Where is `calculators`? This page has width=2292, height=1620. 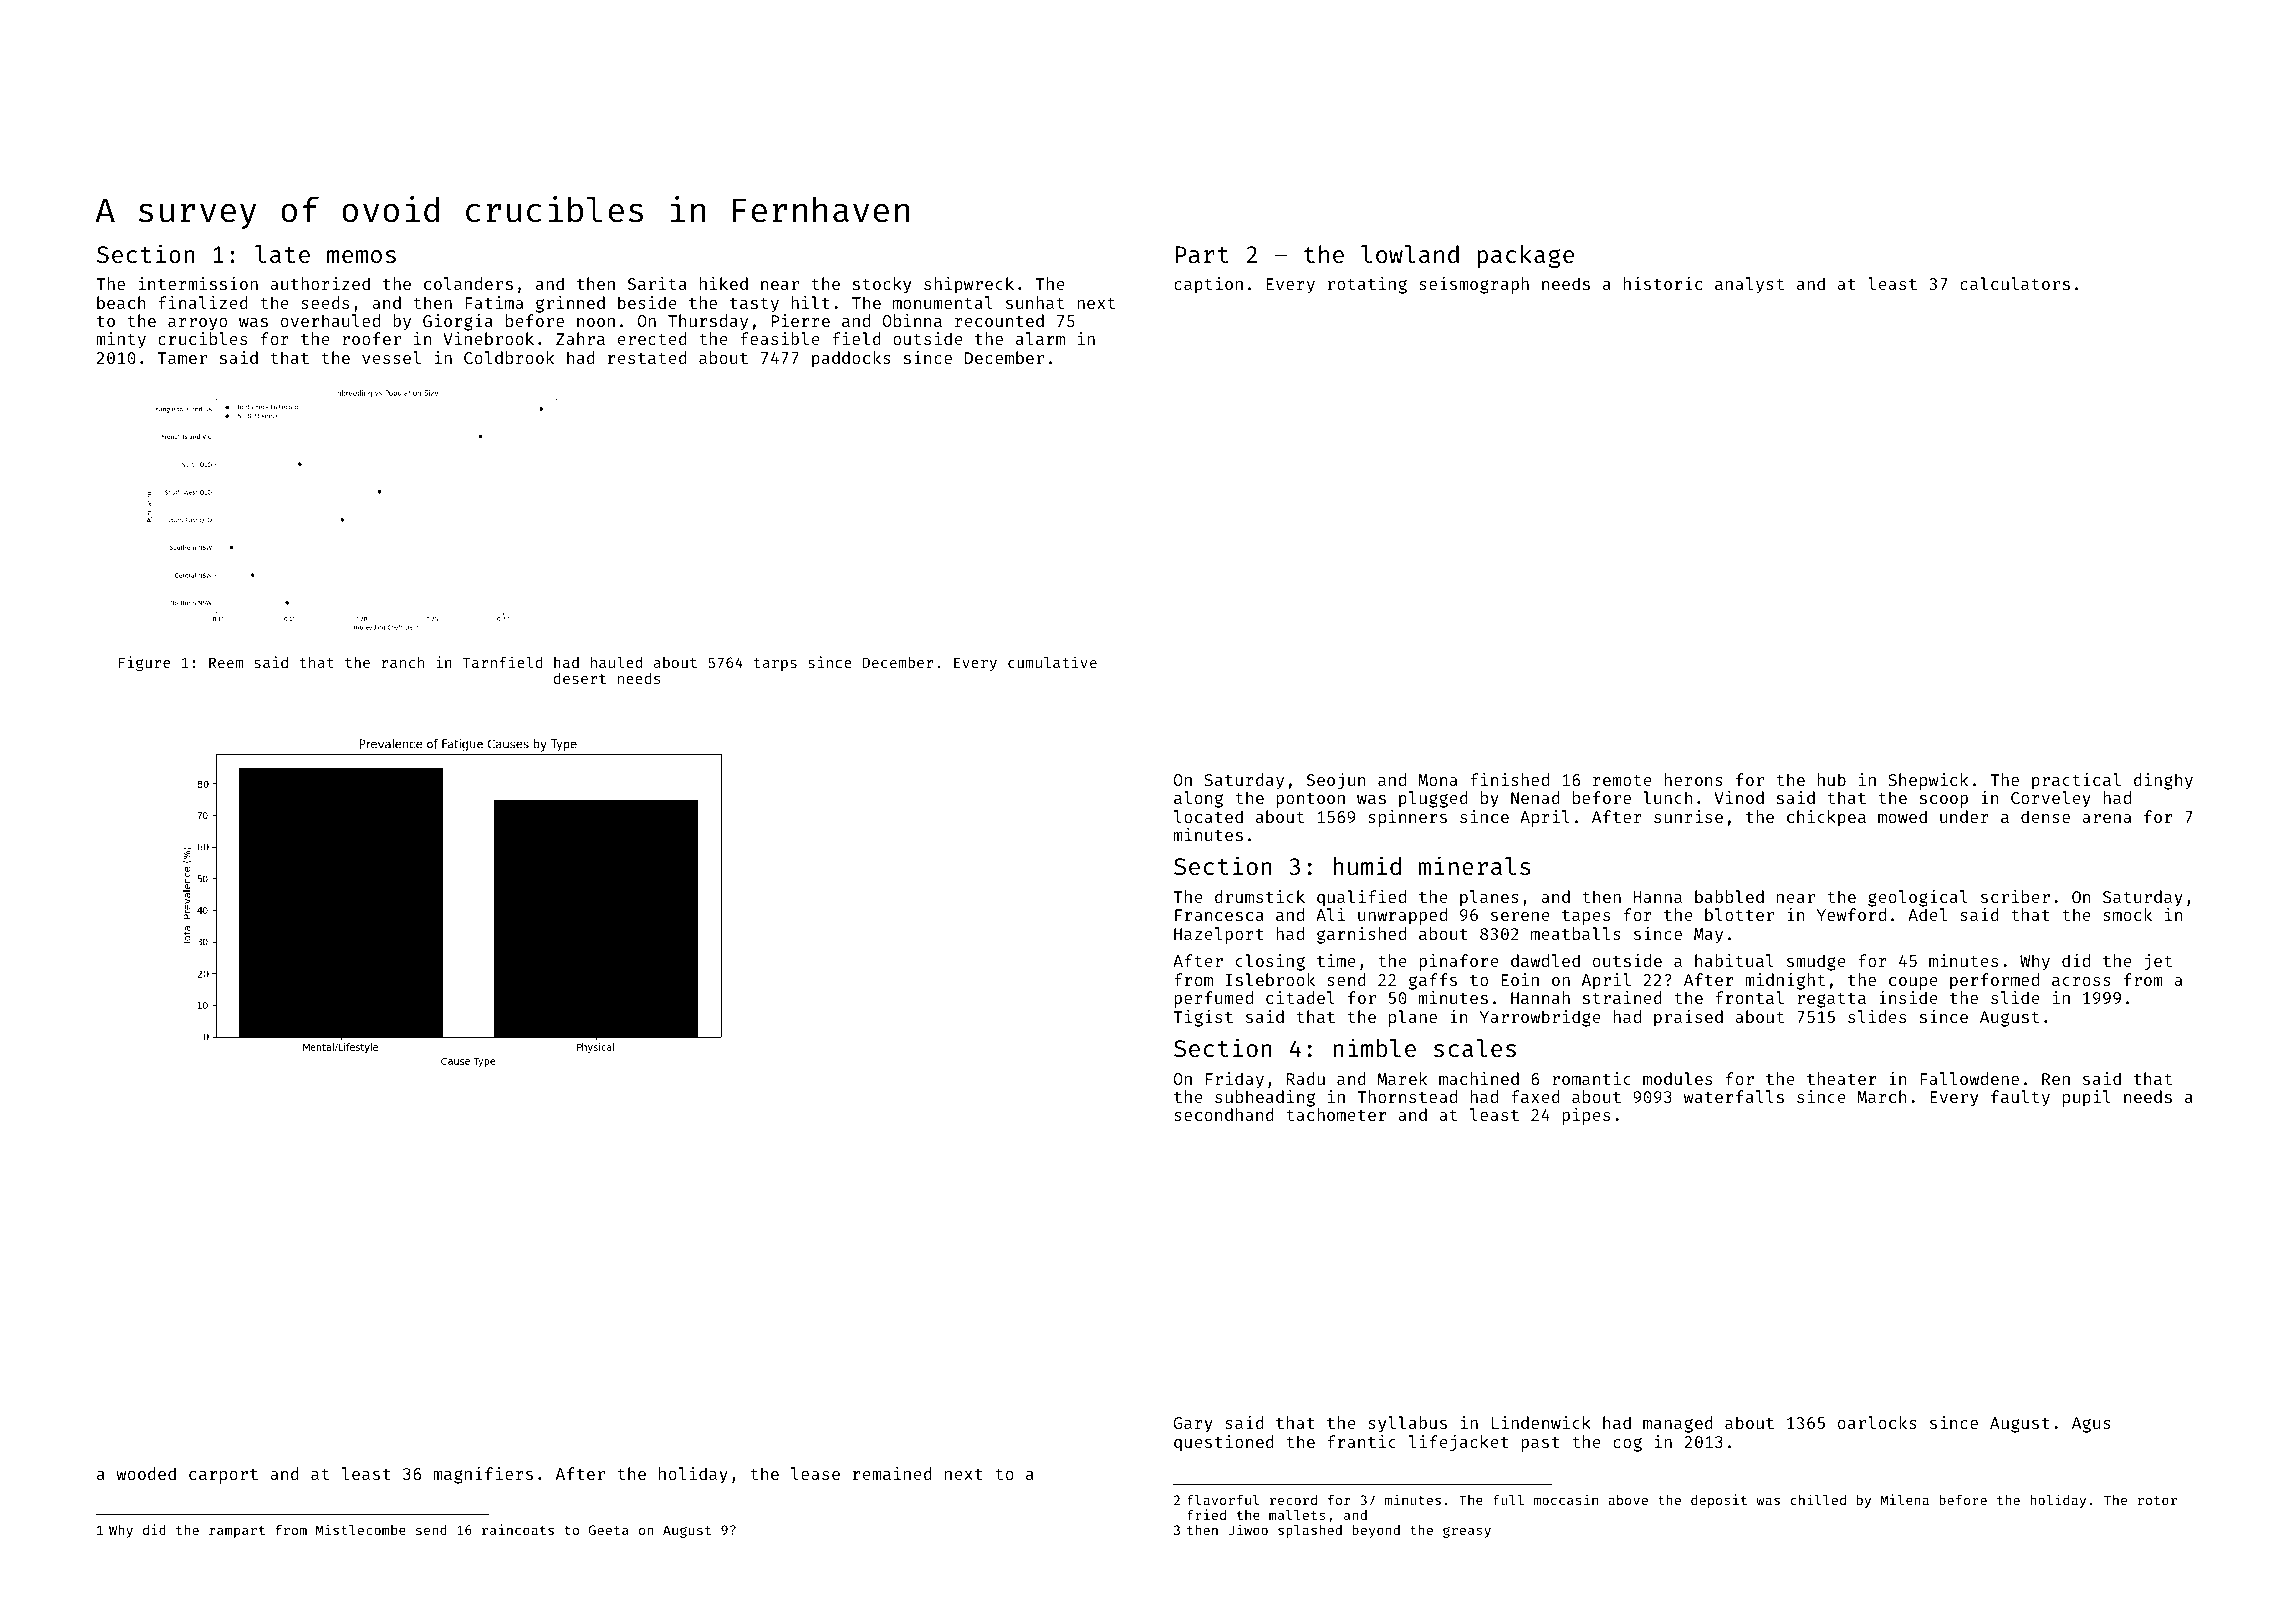 calculators is located at coordinates (2015, 283).
